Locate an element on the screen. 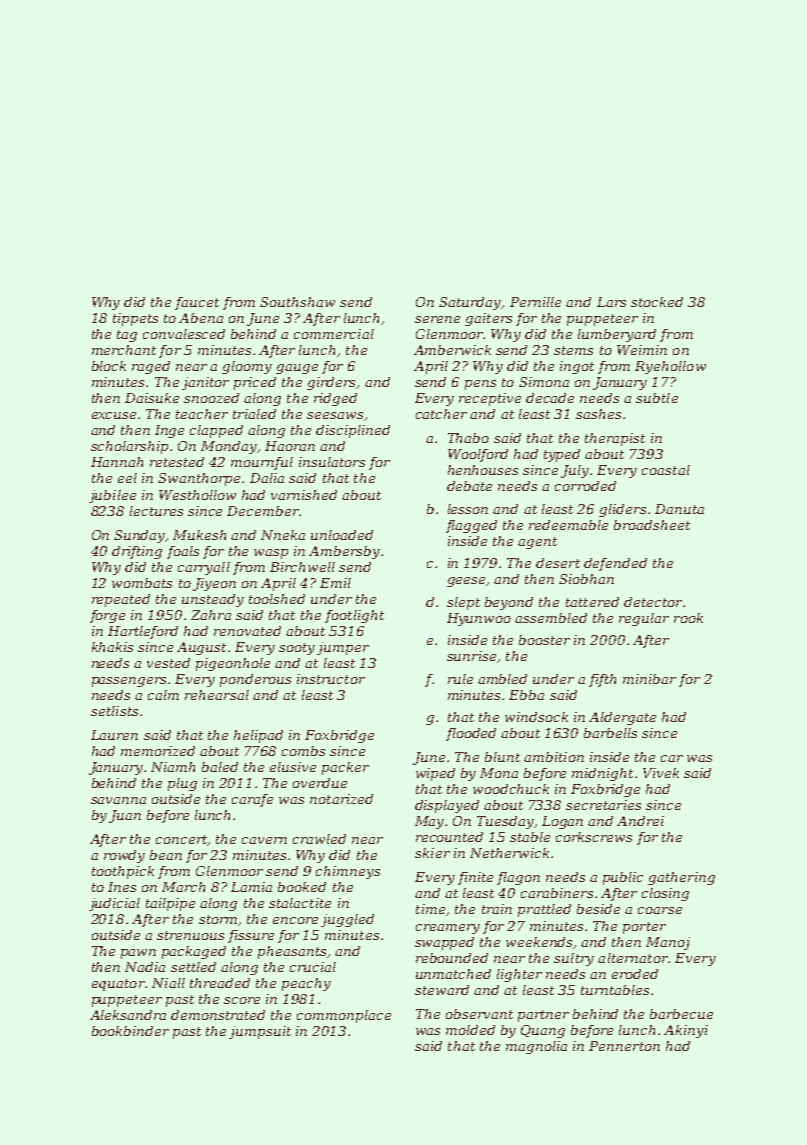  chimneys is located at coordinates (348, 872).
